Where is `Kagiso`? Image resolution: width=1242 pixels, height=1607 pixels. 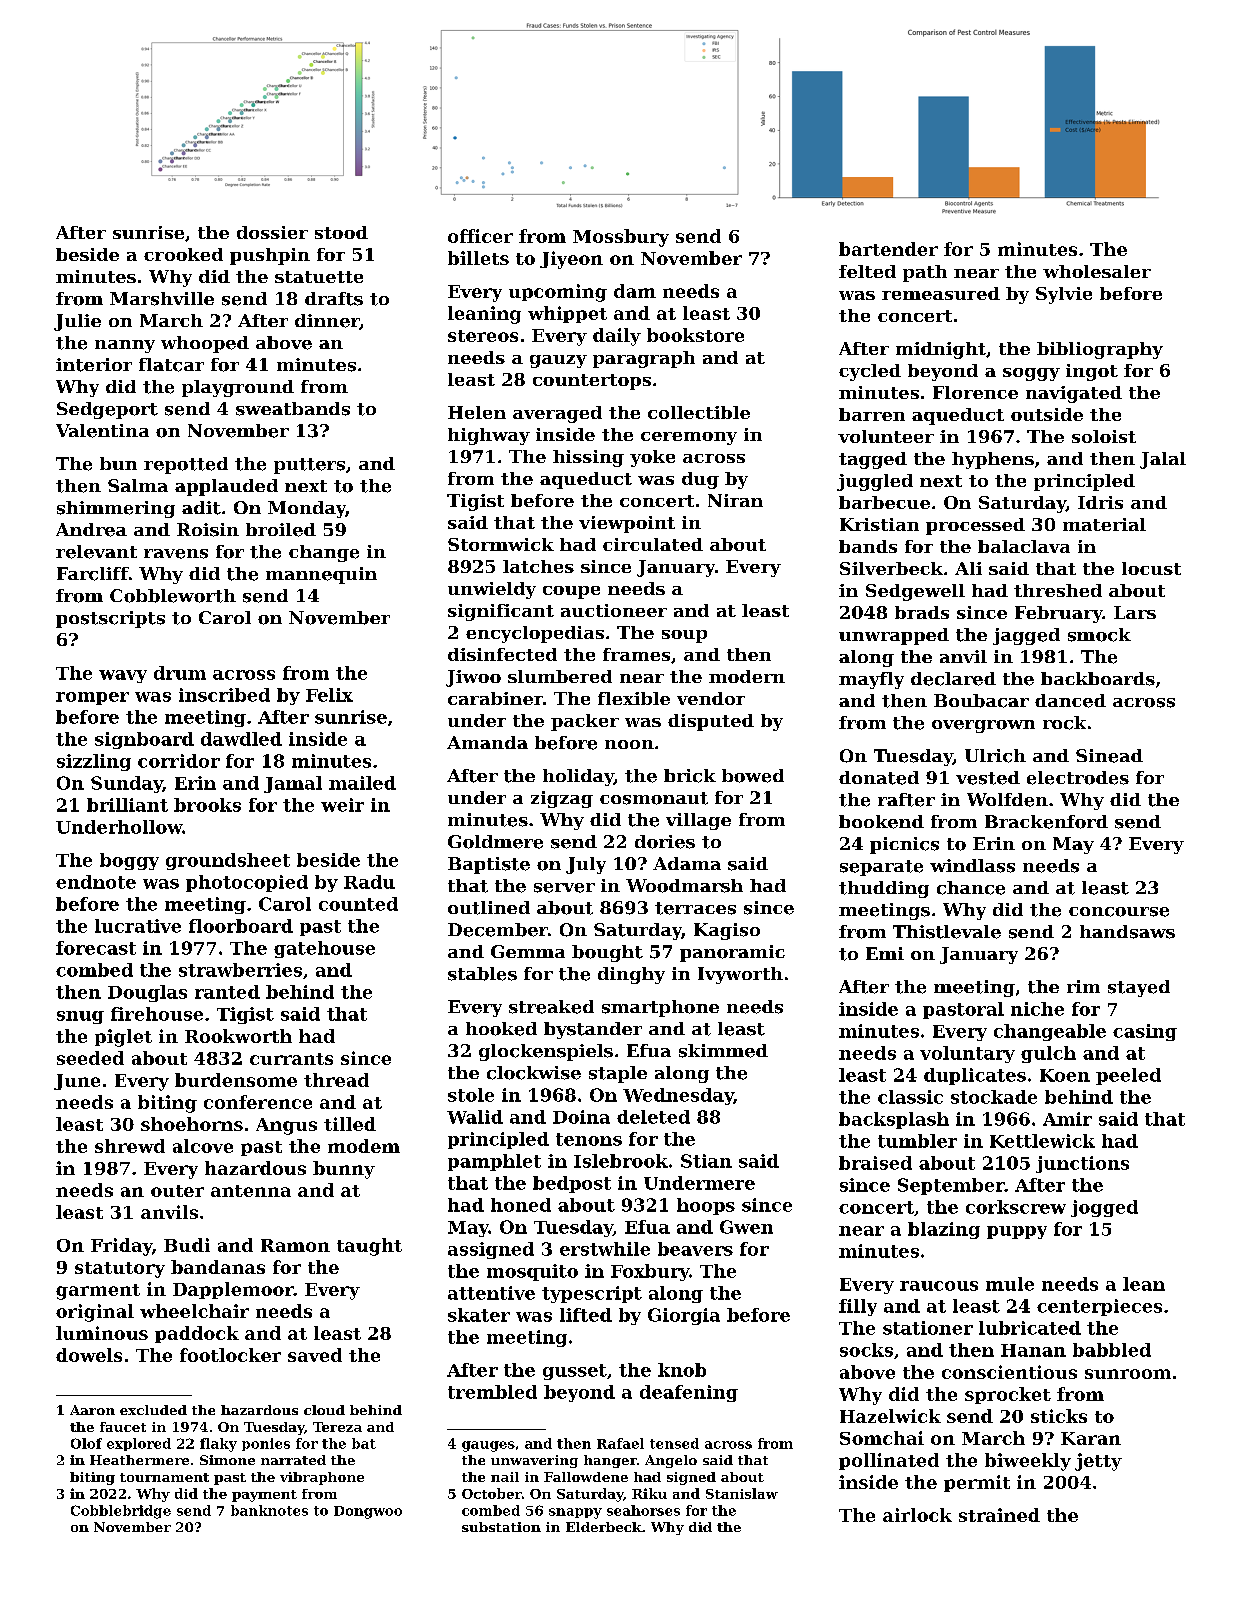
Kagiso is located at coordinates (727, 931).
